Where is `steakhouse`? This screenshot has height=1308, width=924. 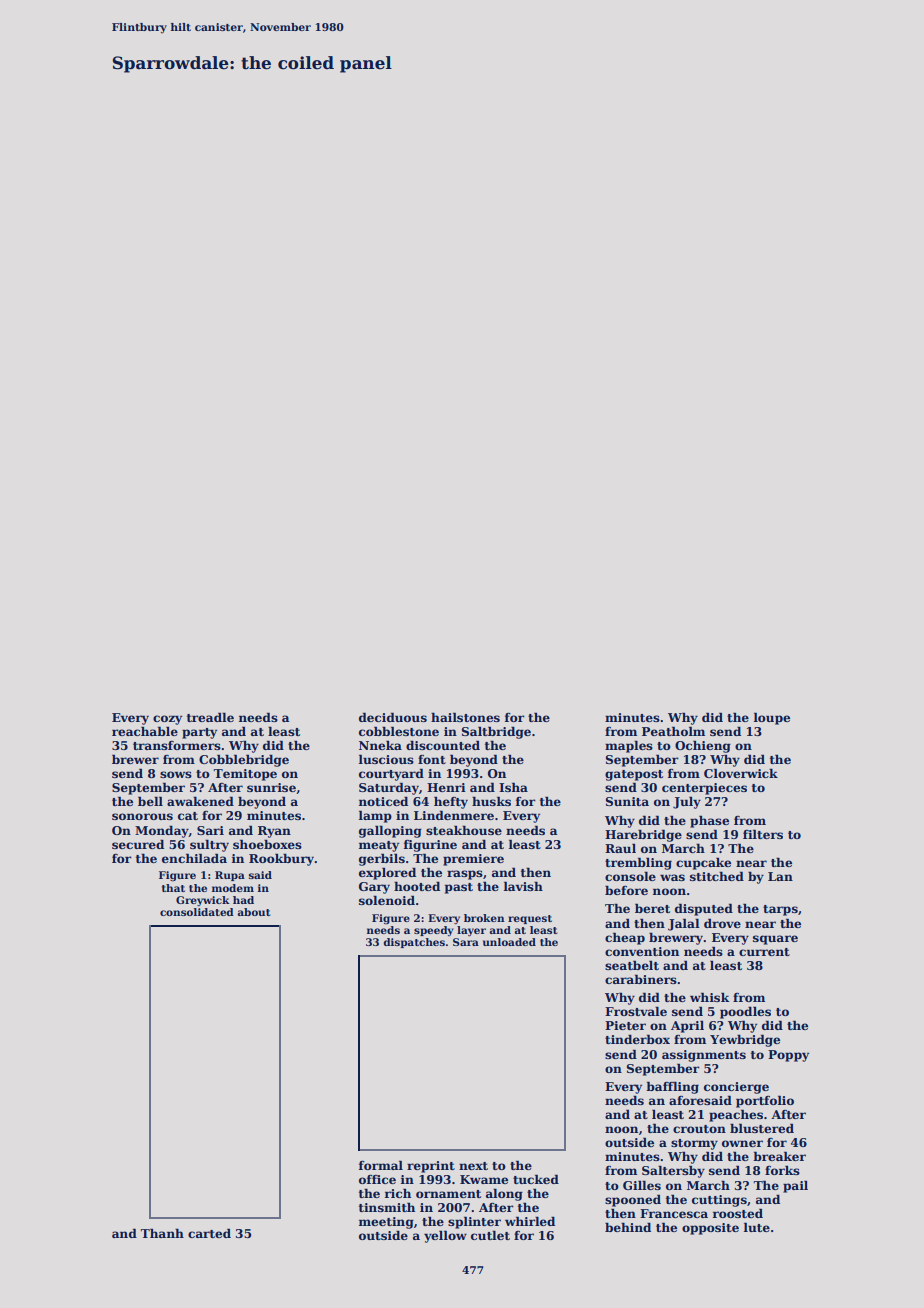 steakhouse is located at coordinates (464, 830).
